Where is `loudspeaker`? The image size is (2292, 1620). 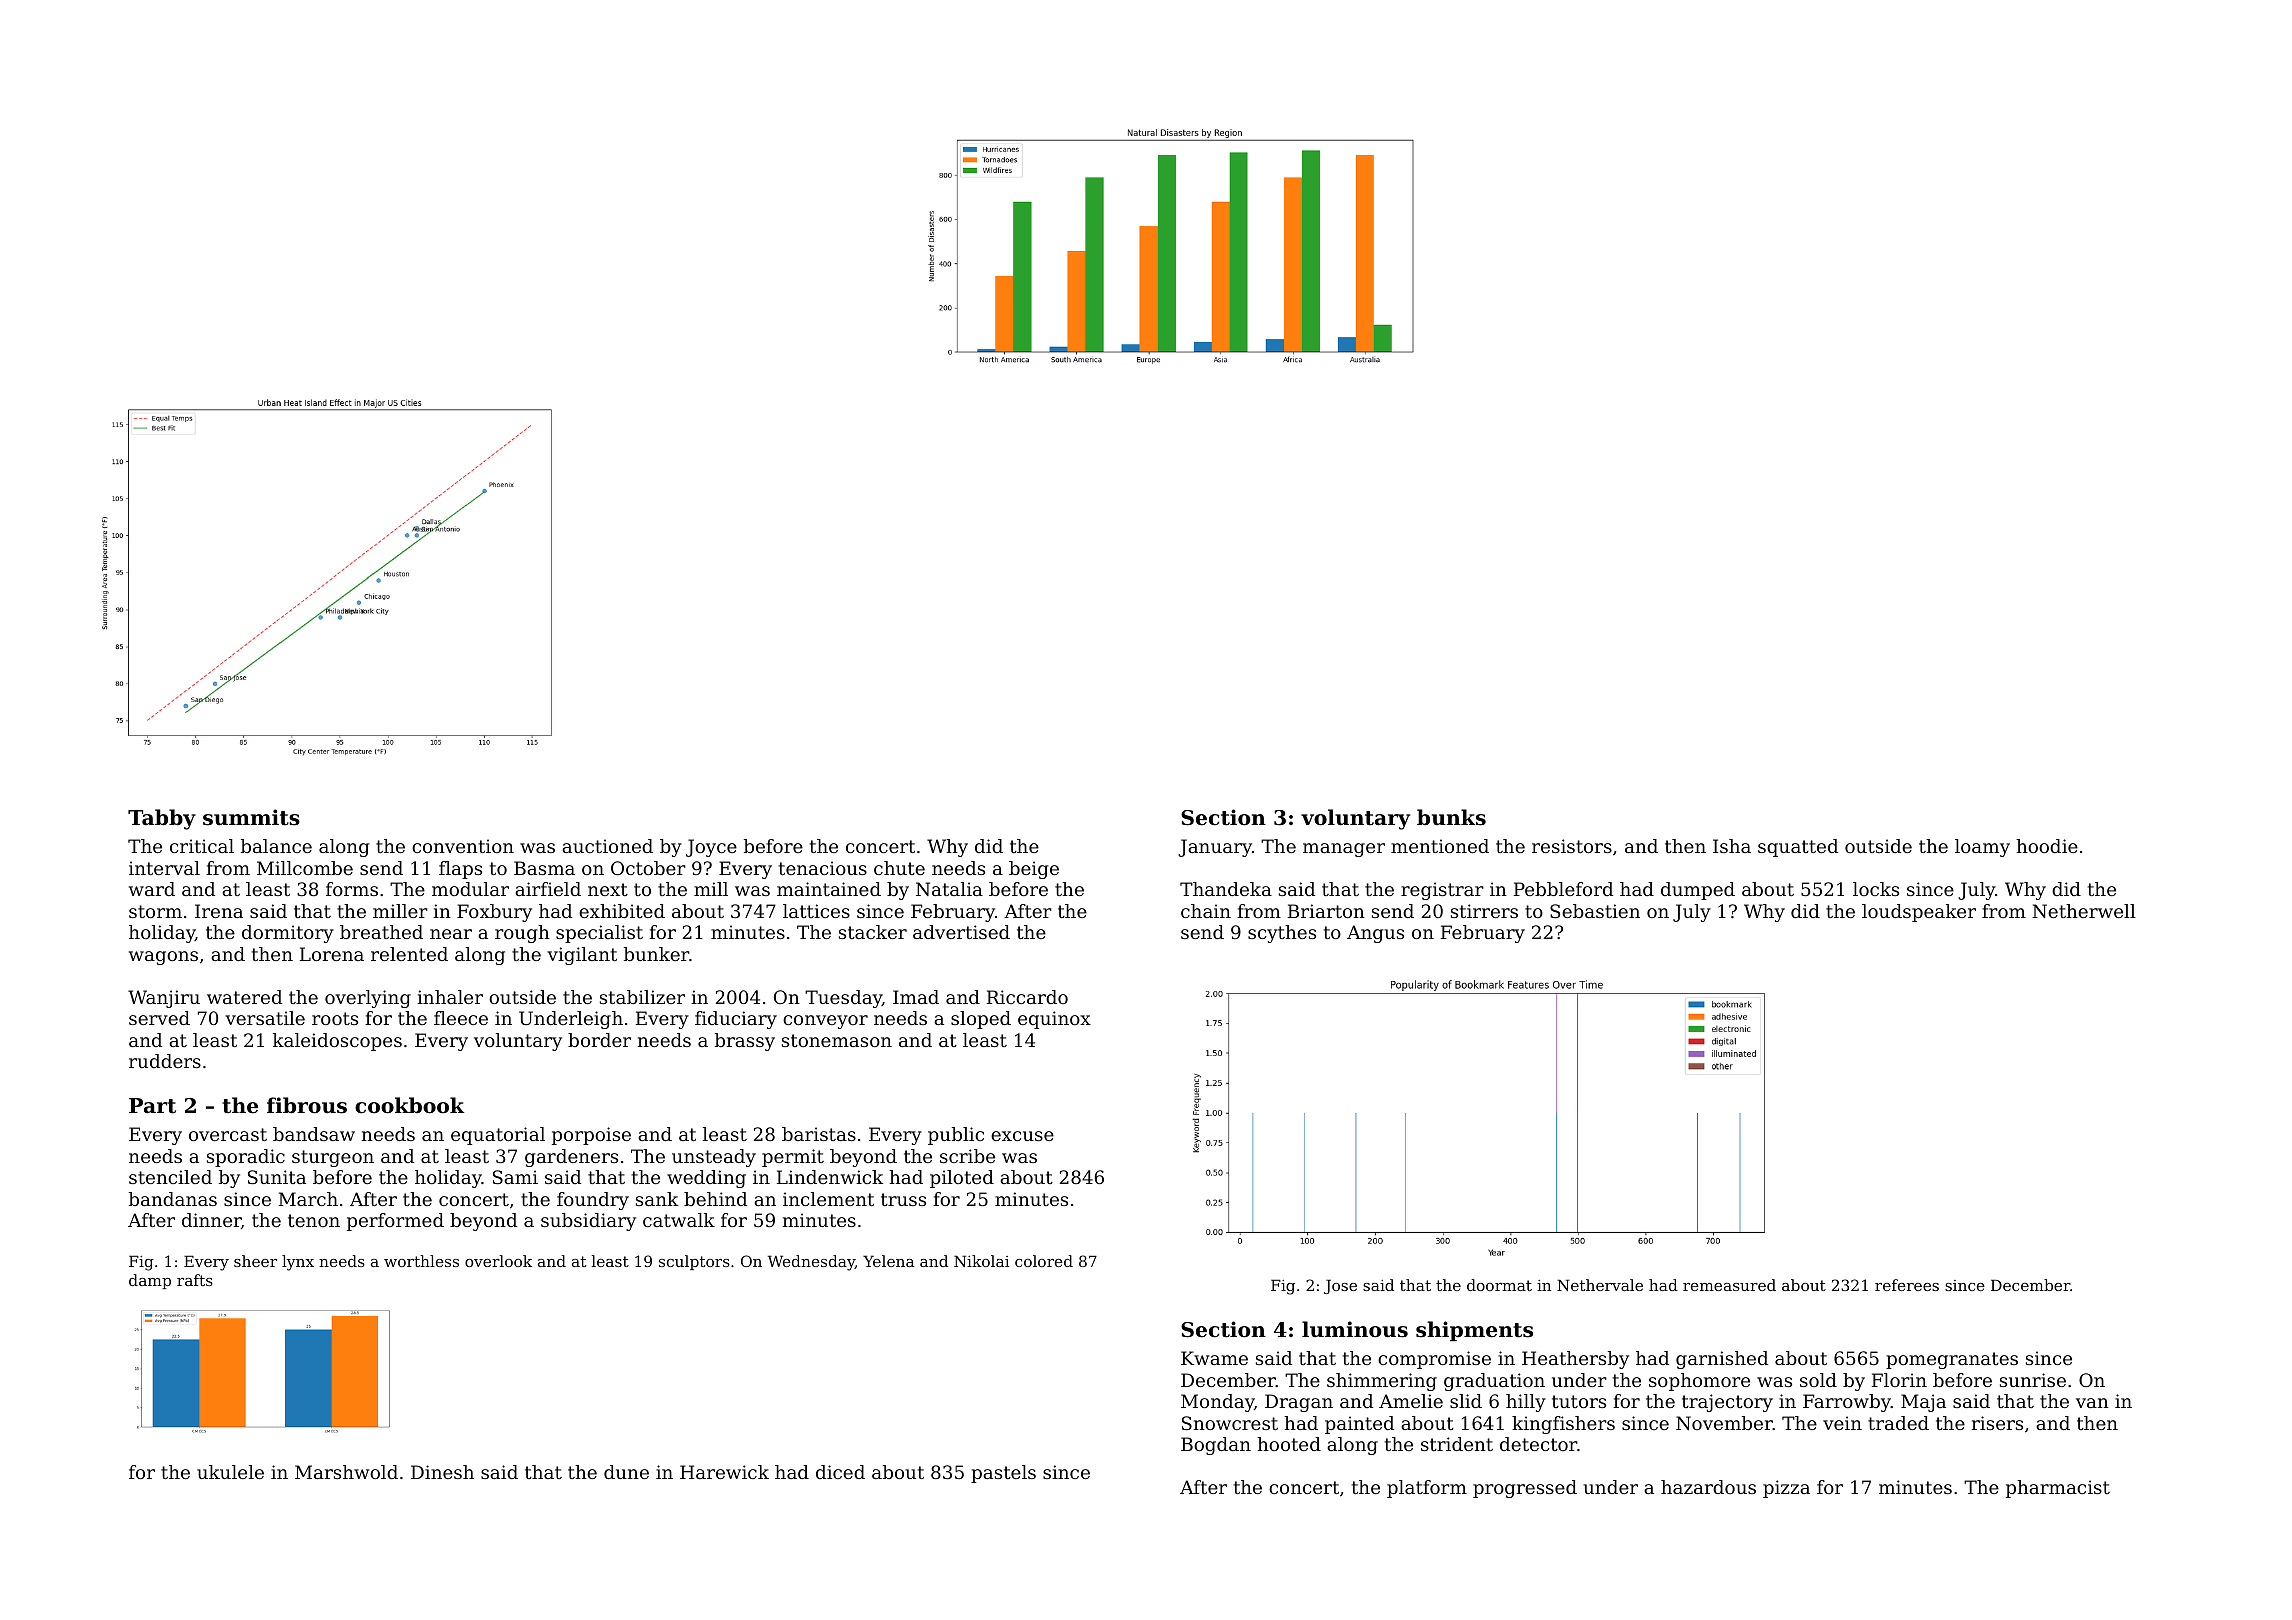
loudspeaker is located at coordinates (1919, 913).
